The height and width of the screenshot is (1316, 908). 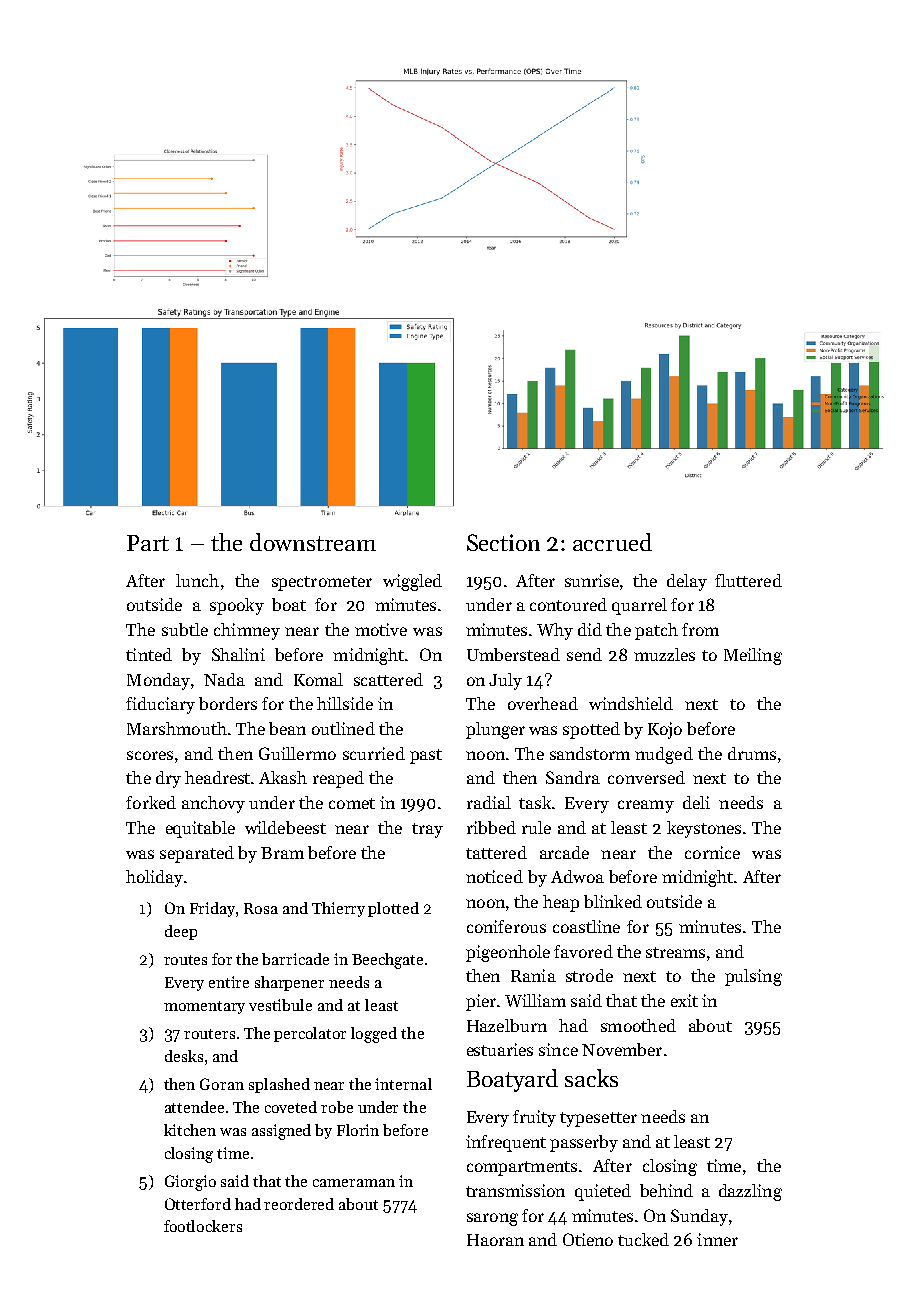 I want to click on sacks, so click(x=591, y=1078).
